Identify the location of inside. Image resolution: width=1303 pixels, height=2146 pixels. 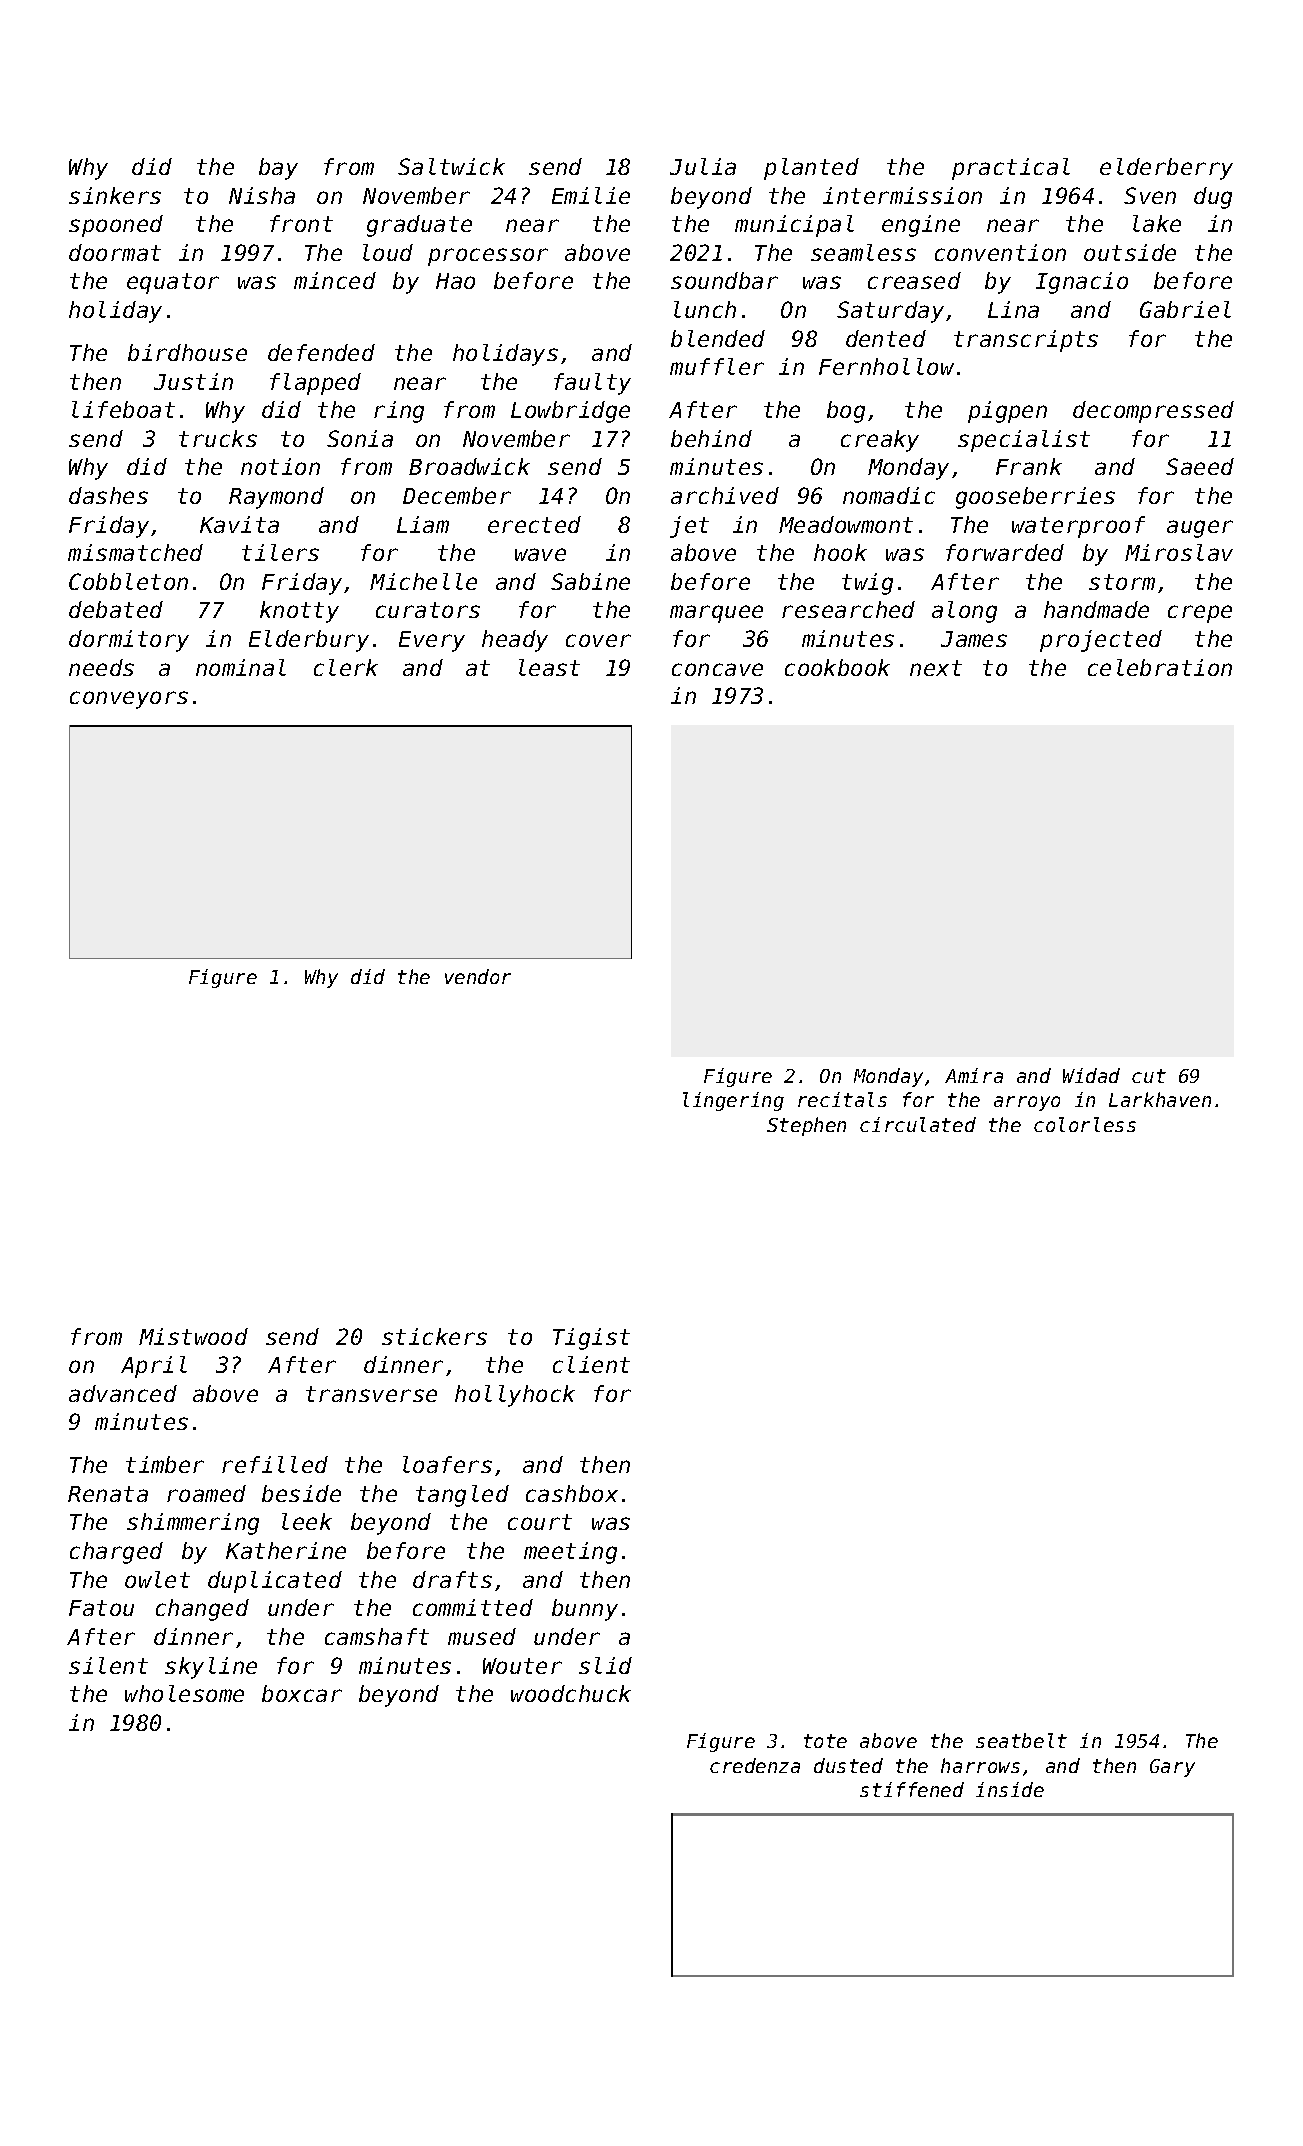
(1010, 1789).
